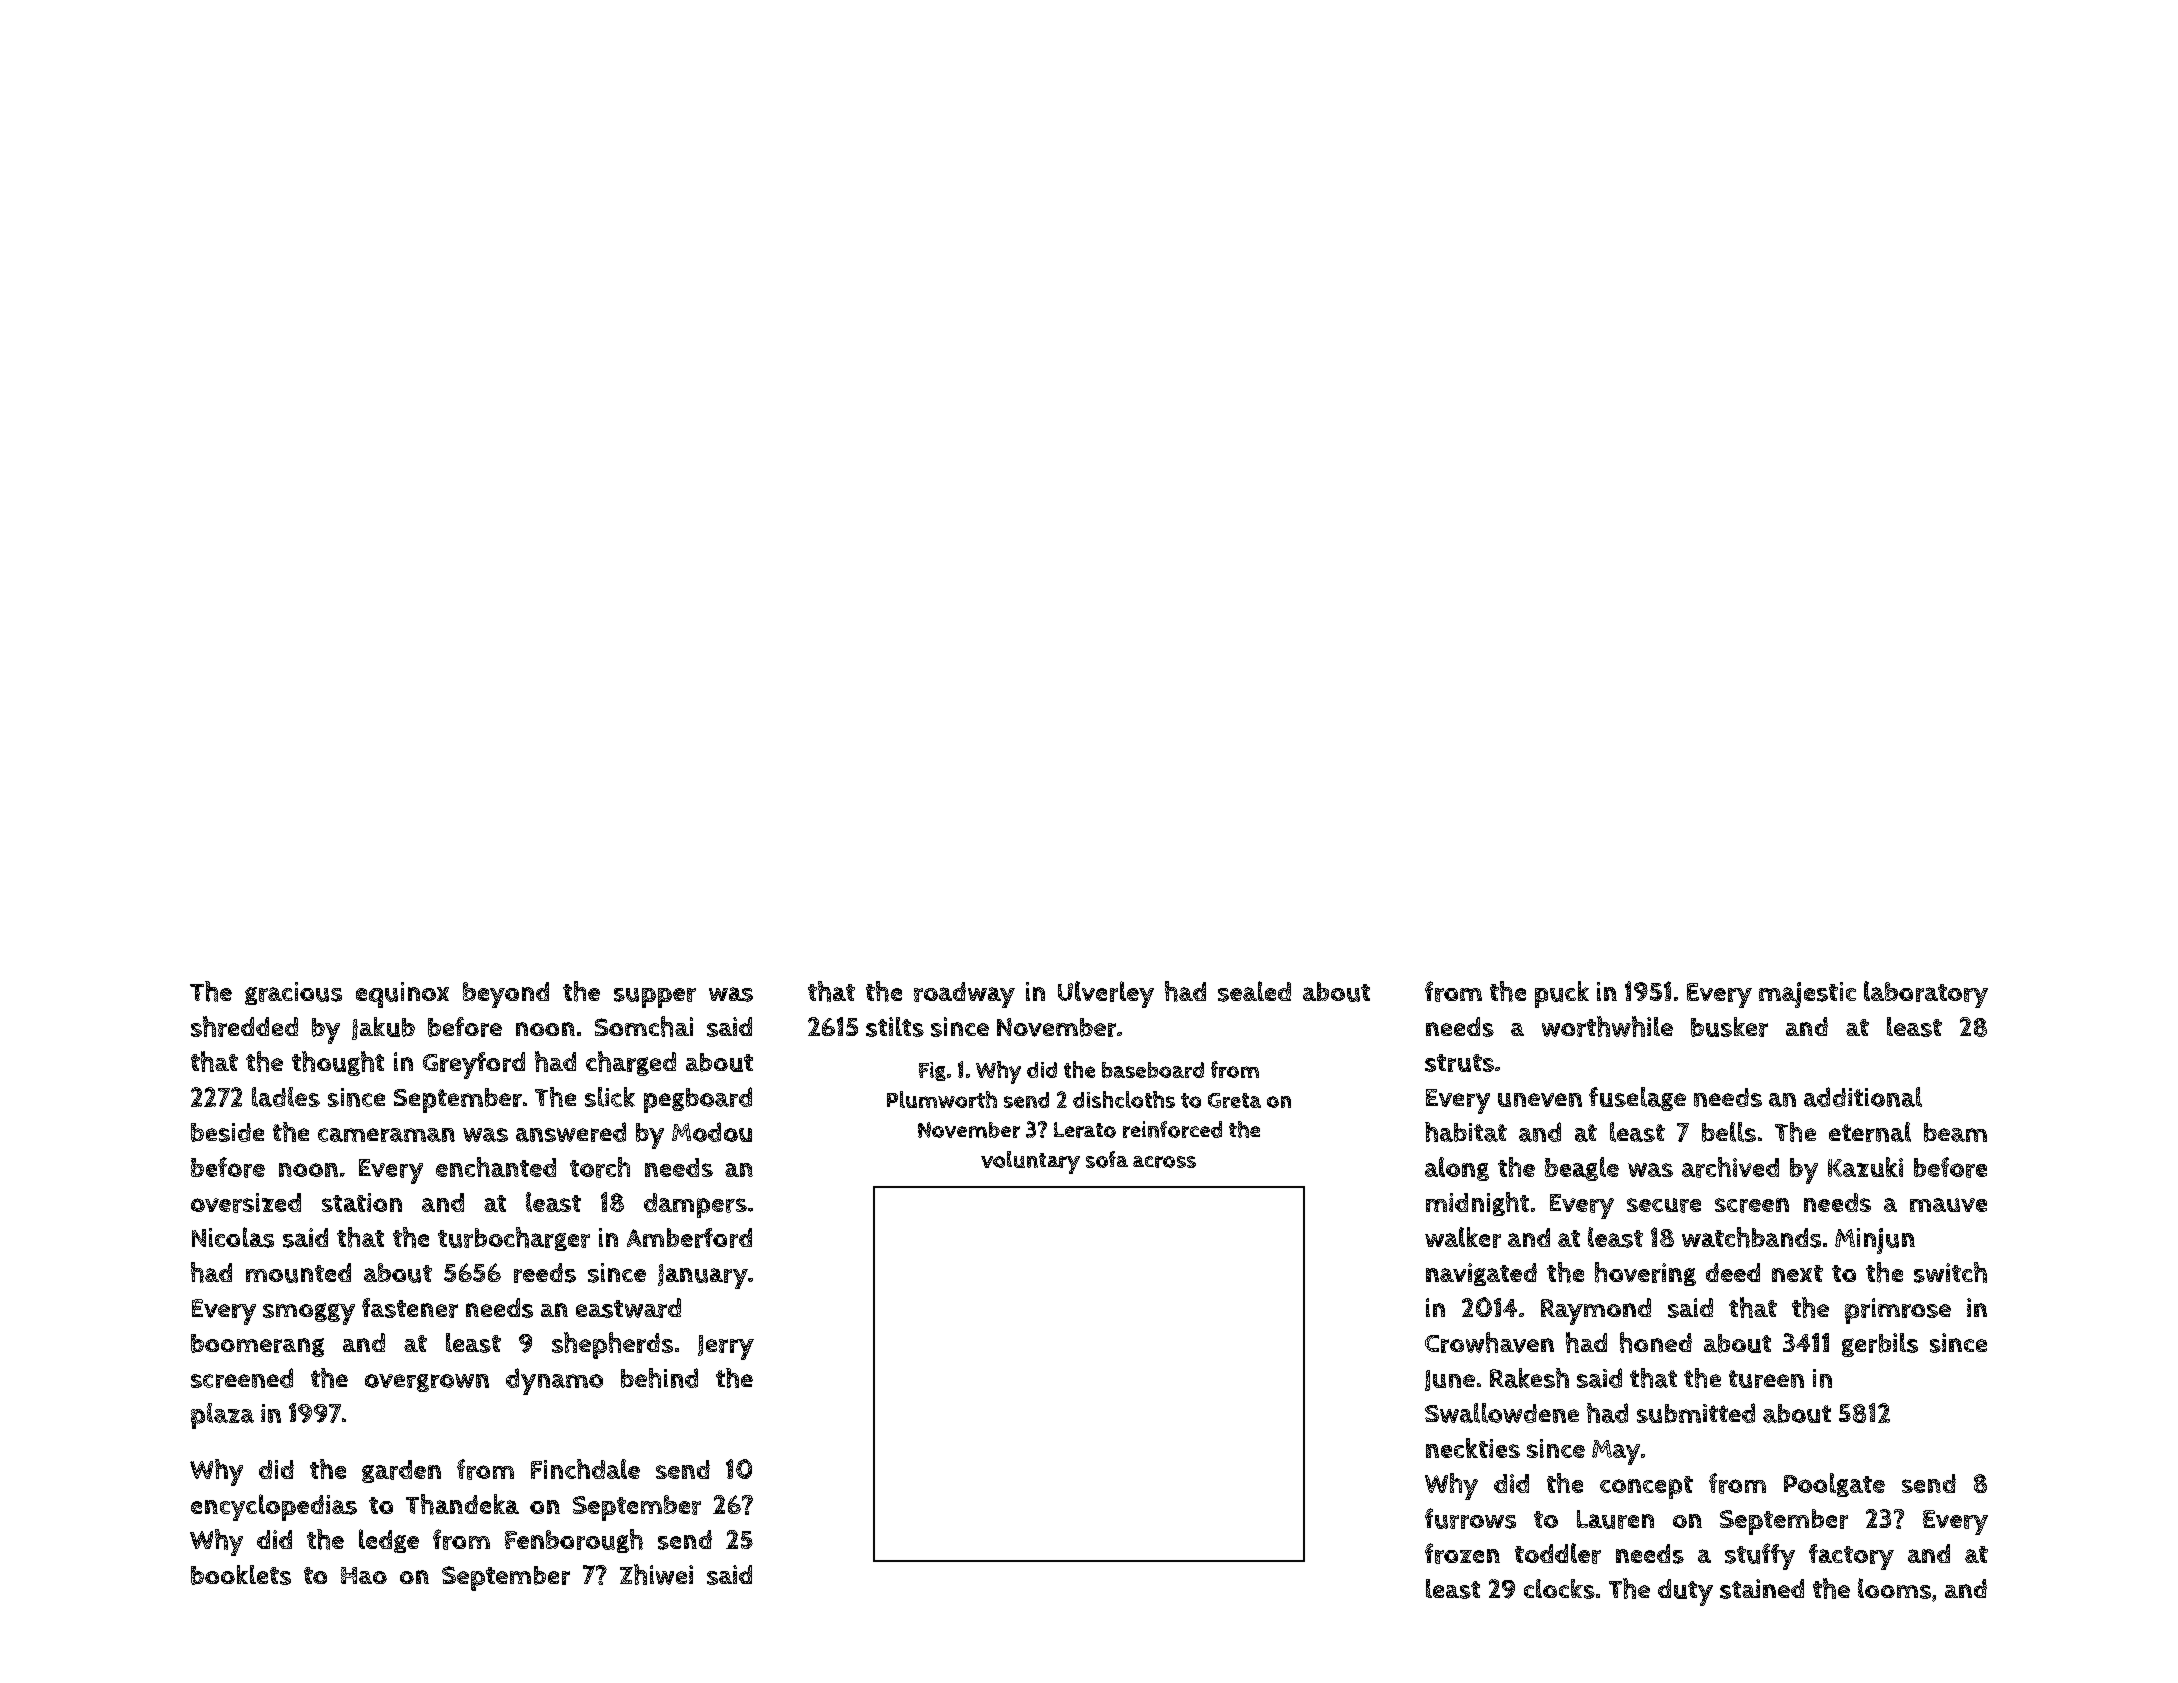 This image has width=2178, height=1683. Describe the element at coordinates (1085, 1130) in the image. I see `Lerato` at that location.
